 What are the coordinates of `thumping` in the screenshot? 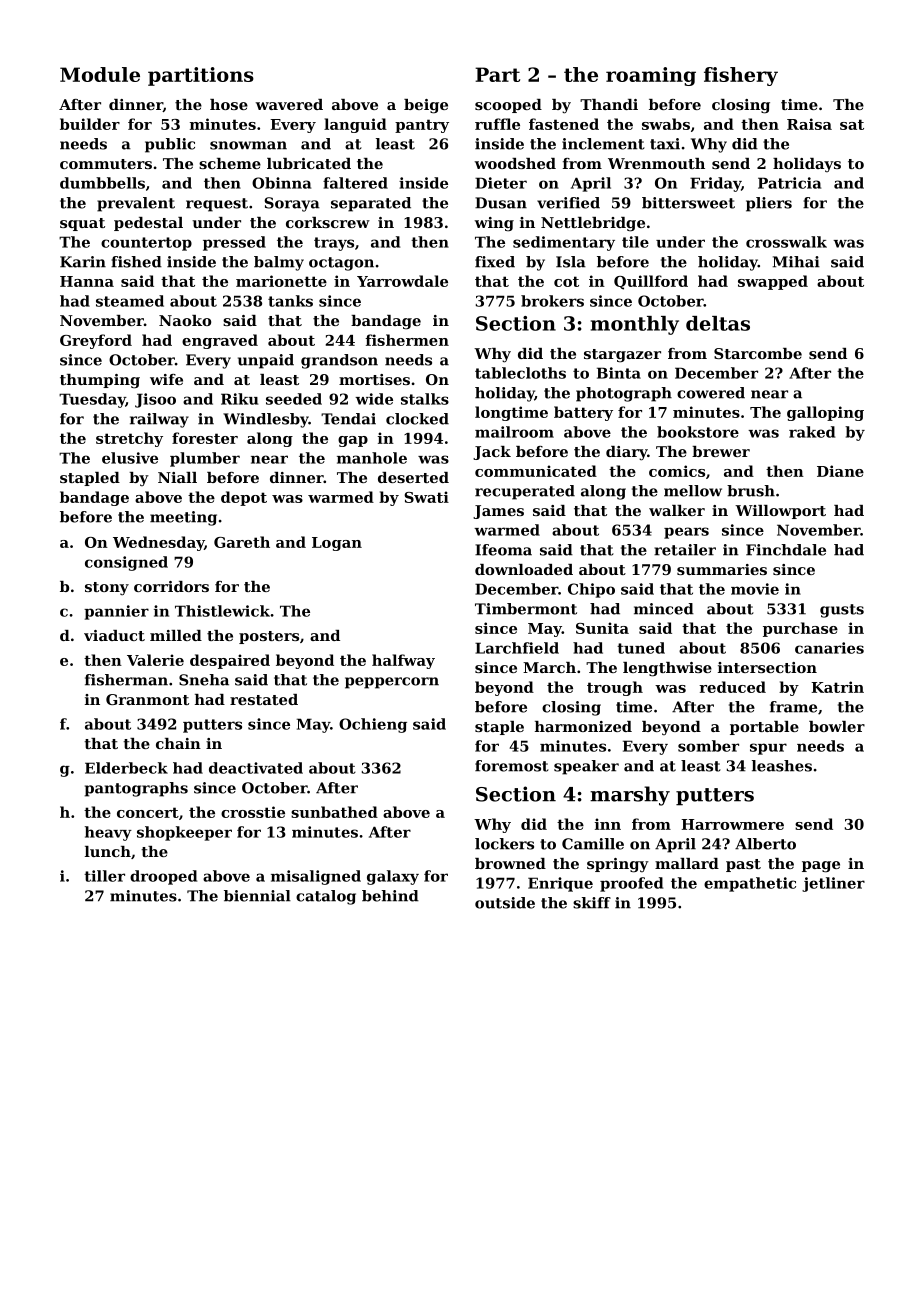 It's located at (100, 381).
